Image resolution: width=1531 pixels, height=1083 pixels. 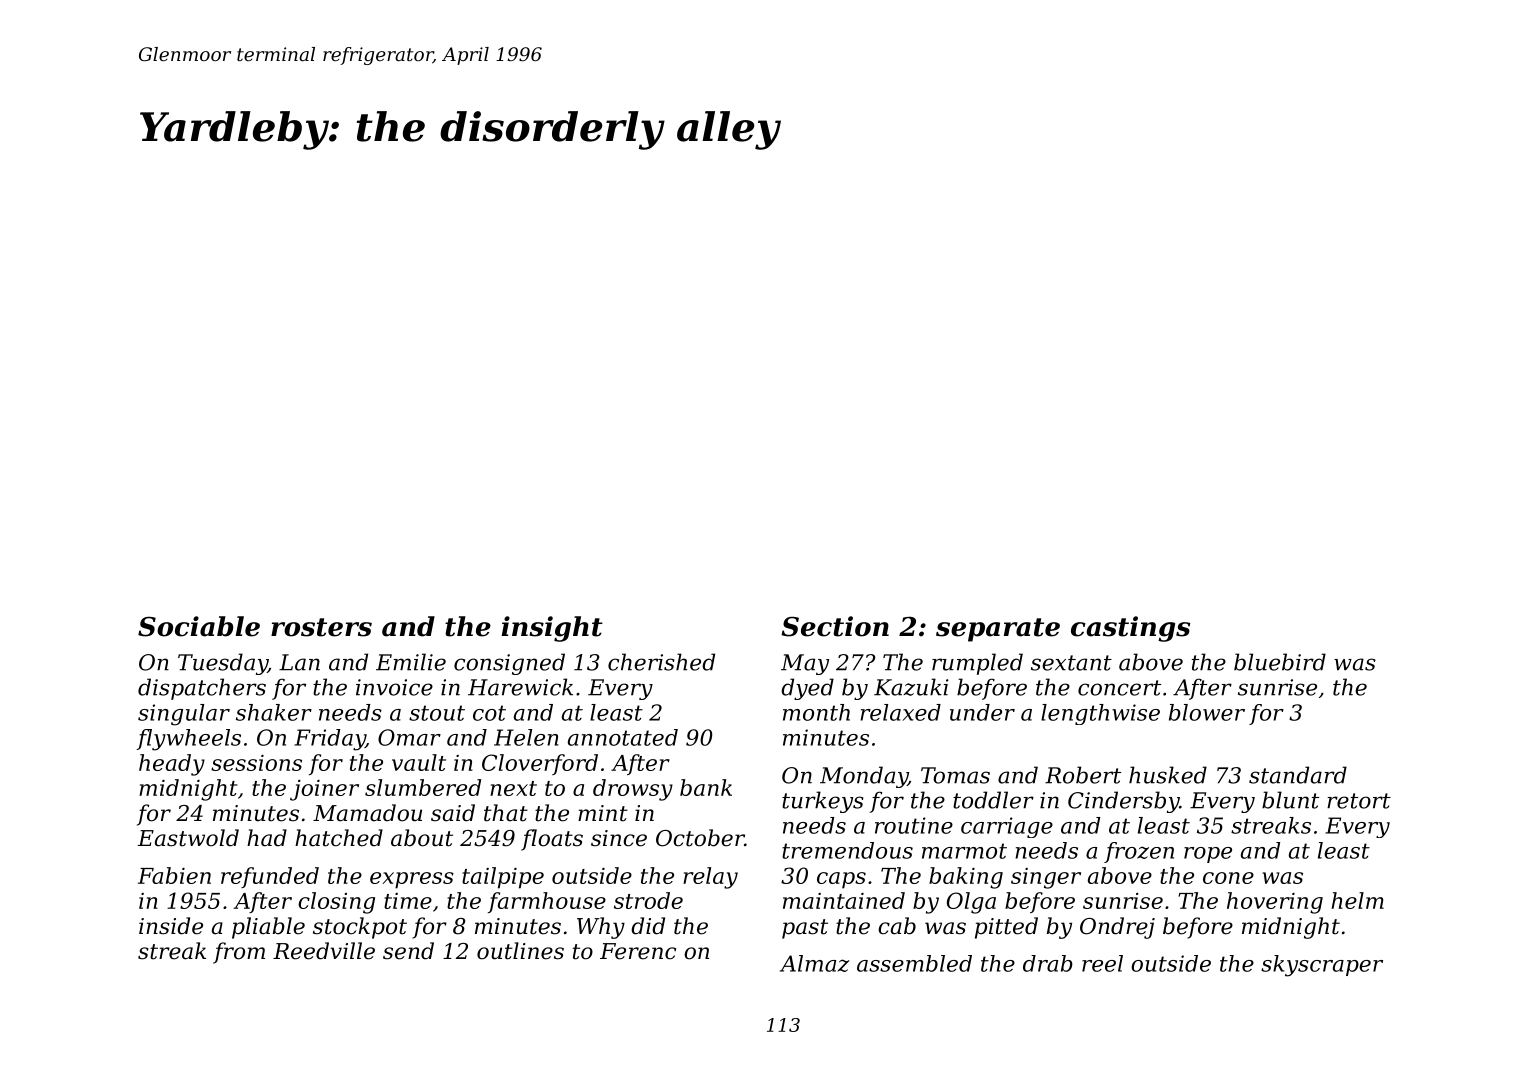 I want to click on refunded, so click(x=270, y=877).
